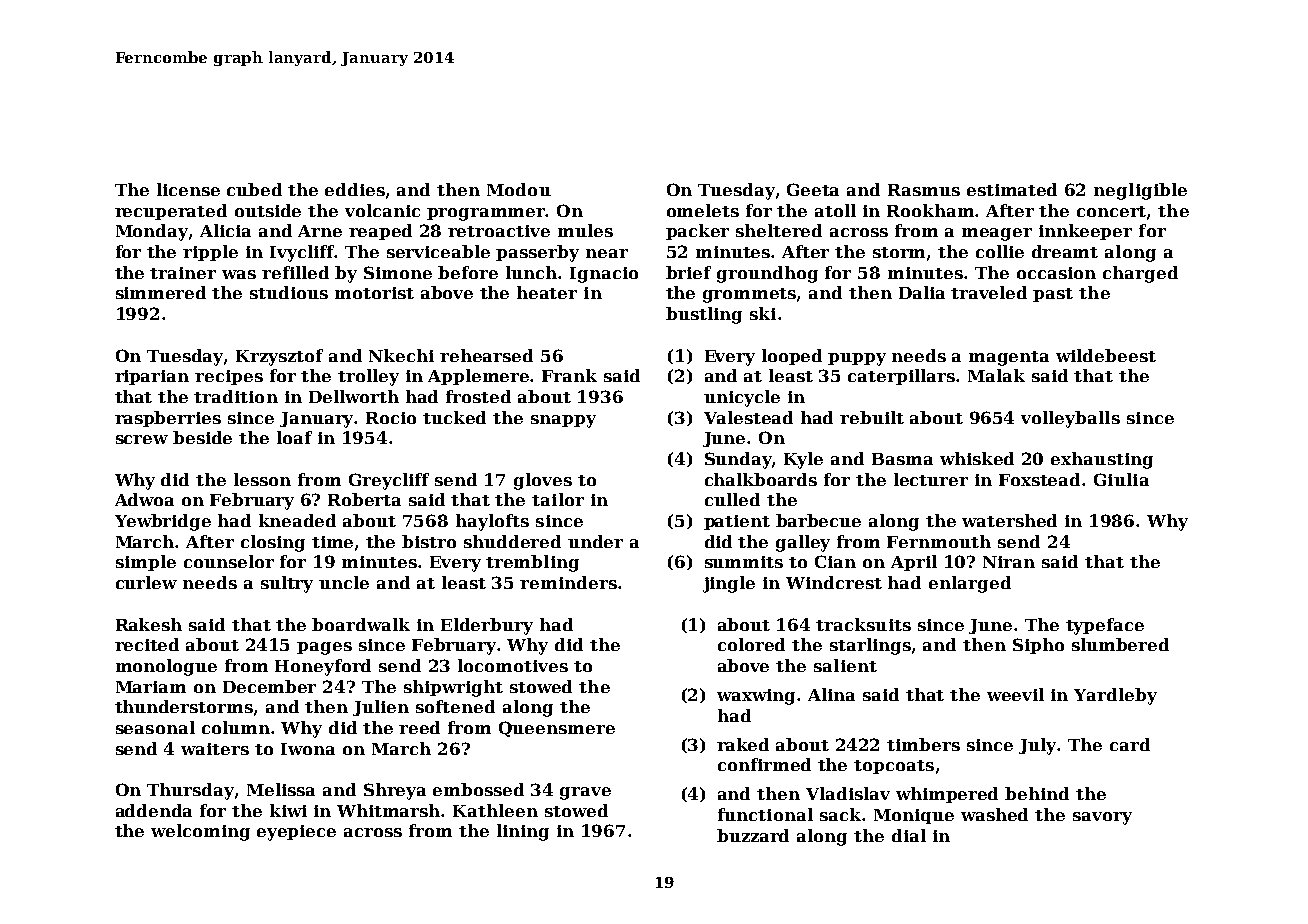  Describe the element at coordinates (729, 584) in the document. I see `jingle` at that location.
